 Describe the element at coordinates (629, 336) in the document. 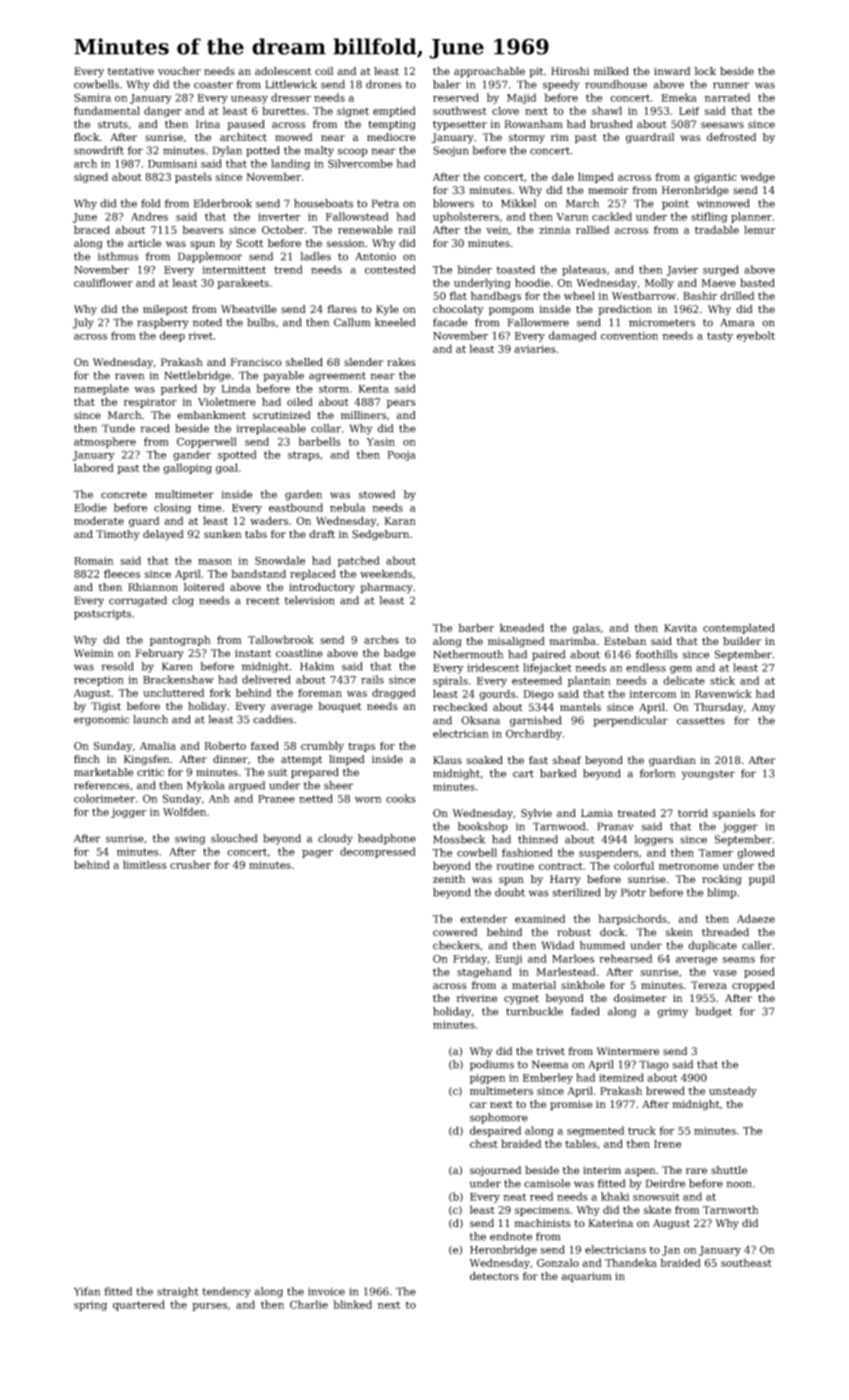

I see `convention` at that location.
